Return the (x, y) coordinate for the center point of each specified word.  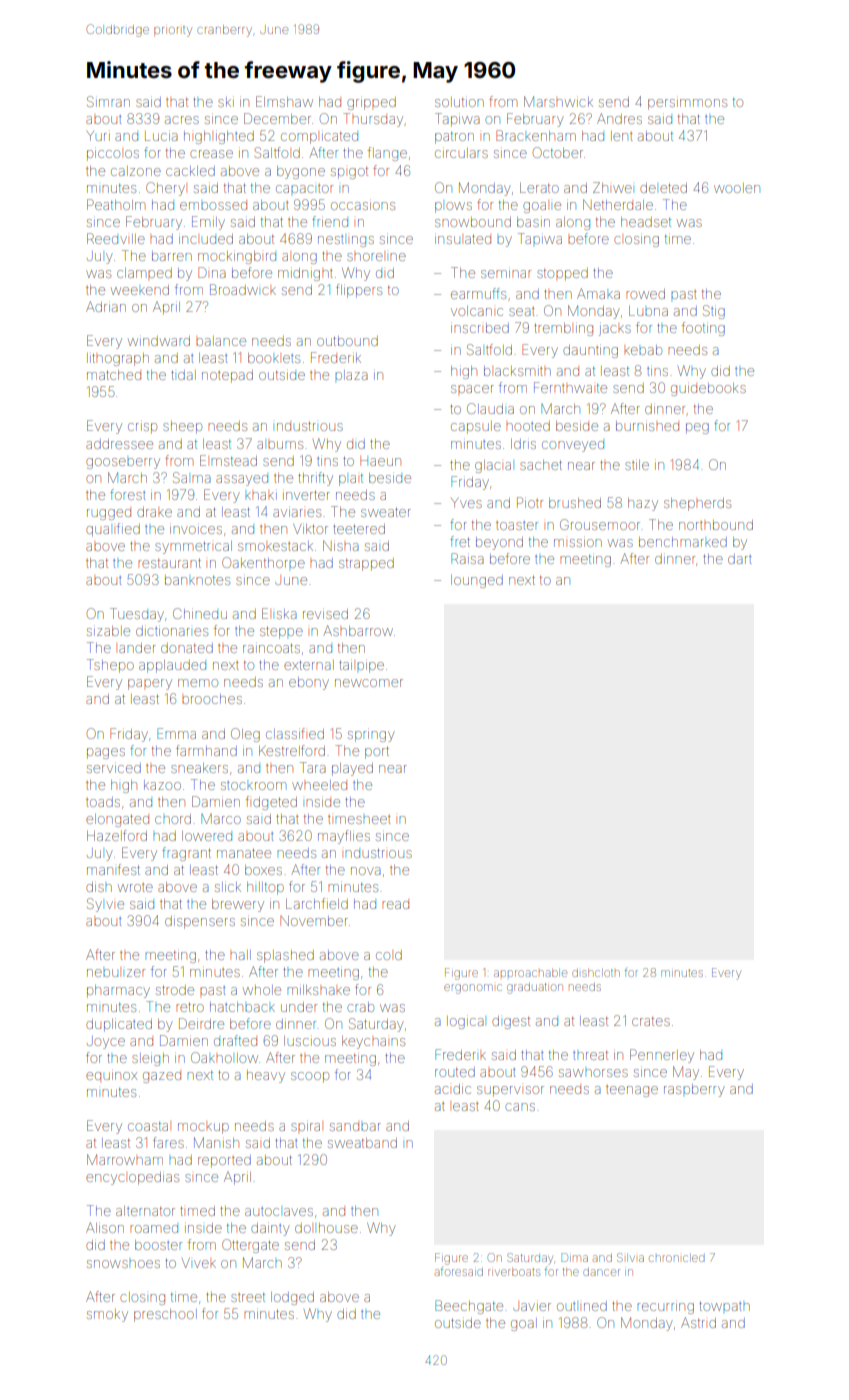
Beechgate (469, 1307)
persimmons (687, 104)
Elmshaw (284, 101)
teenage (632, 1091)
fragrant (186, 854)
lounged (477, 581)
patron (454, 138)
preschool (165, 1315)
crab (360, 1007)
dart (740, 559)
